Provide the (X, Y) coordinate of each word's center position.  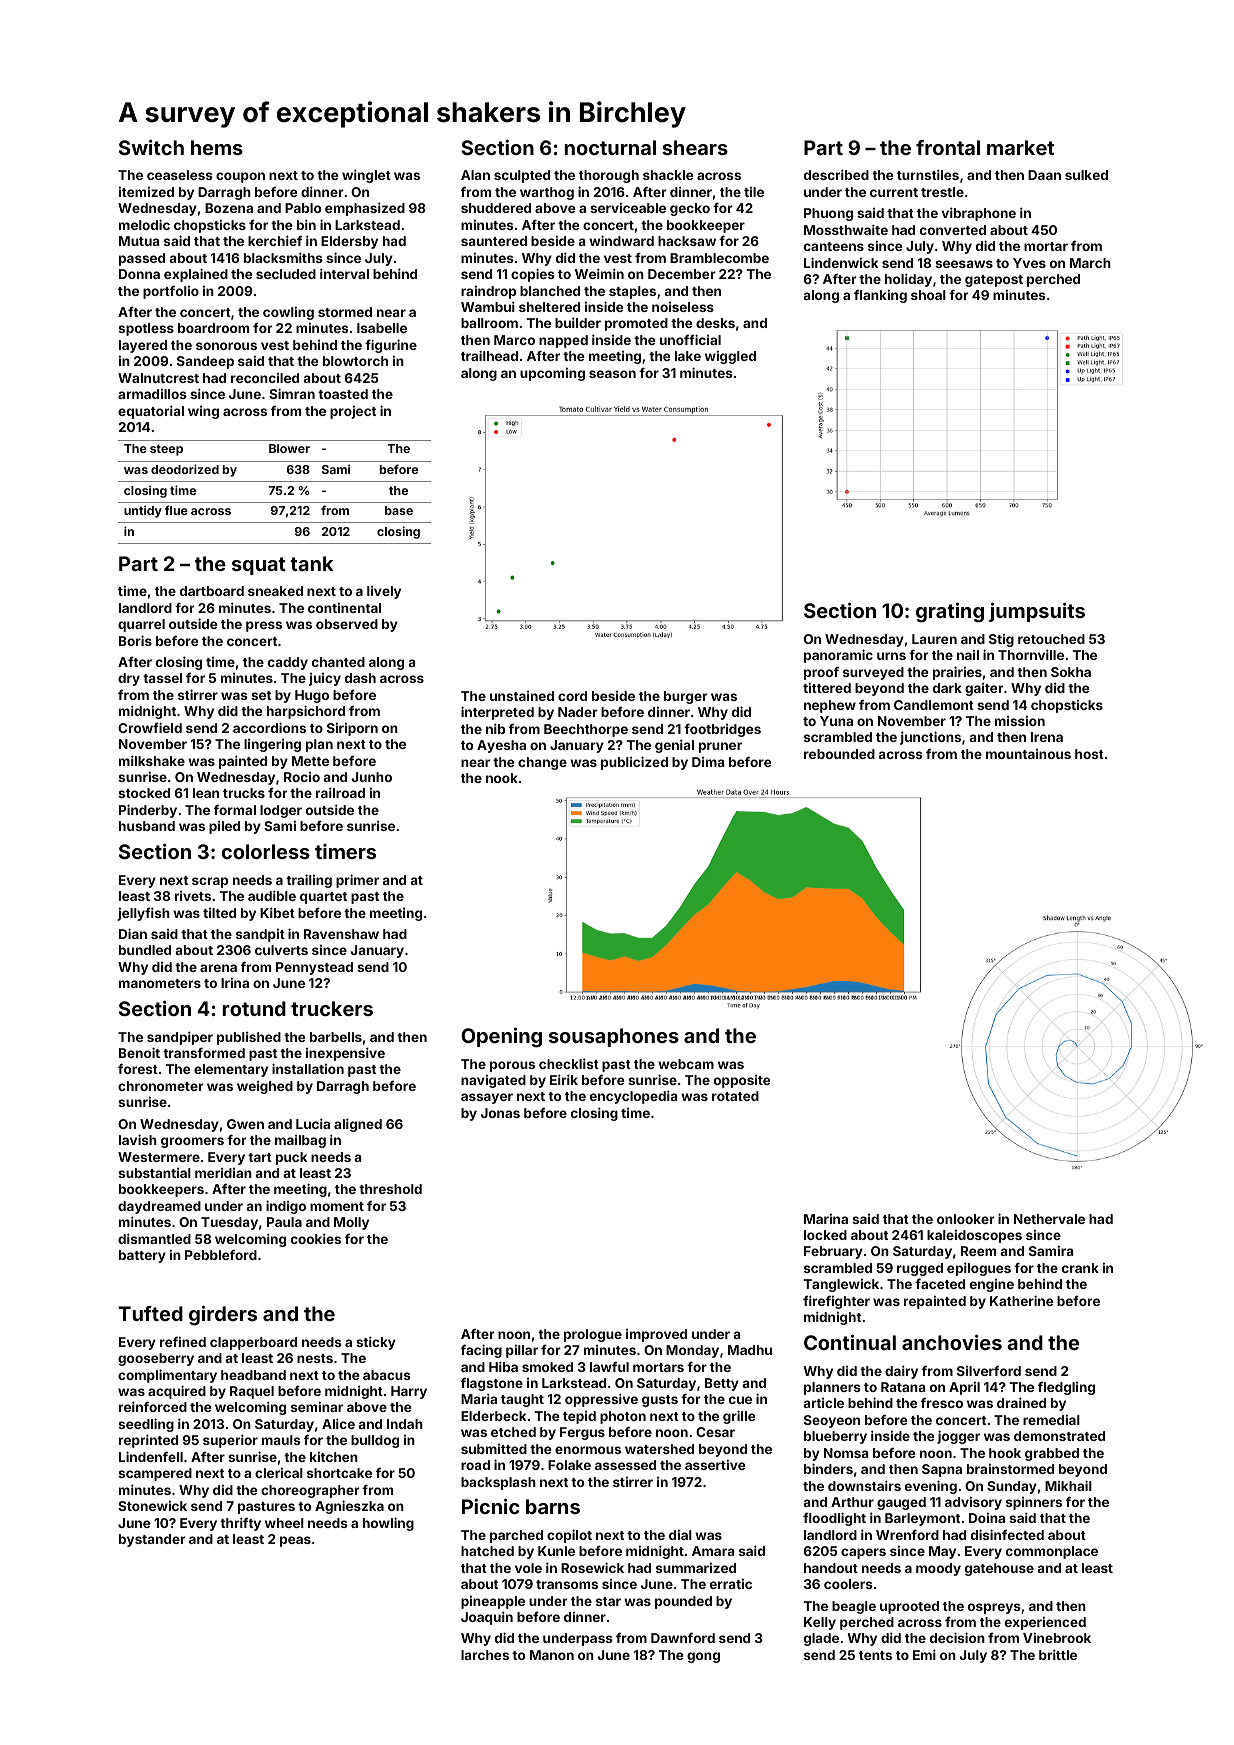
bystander (152, 1540)
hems (217, 147)
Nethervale (1049, 1219)
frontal (948, 147)
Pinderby (148, 811)
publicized (634, 763)
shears (695, 147)
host (1089, 754)
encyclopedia (633, 1097)
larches (485, 1655)
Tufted (150, 1313)
